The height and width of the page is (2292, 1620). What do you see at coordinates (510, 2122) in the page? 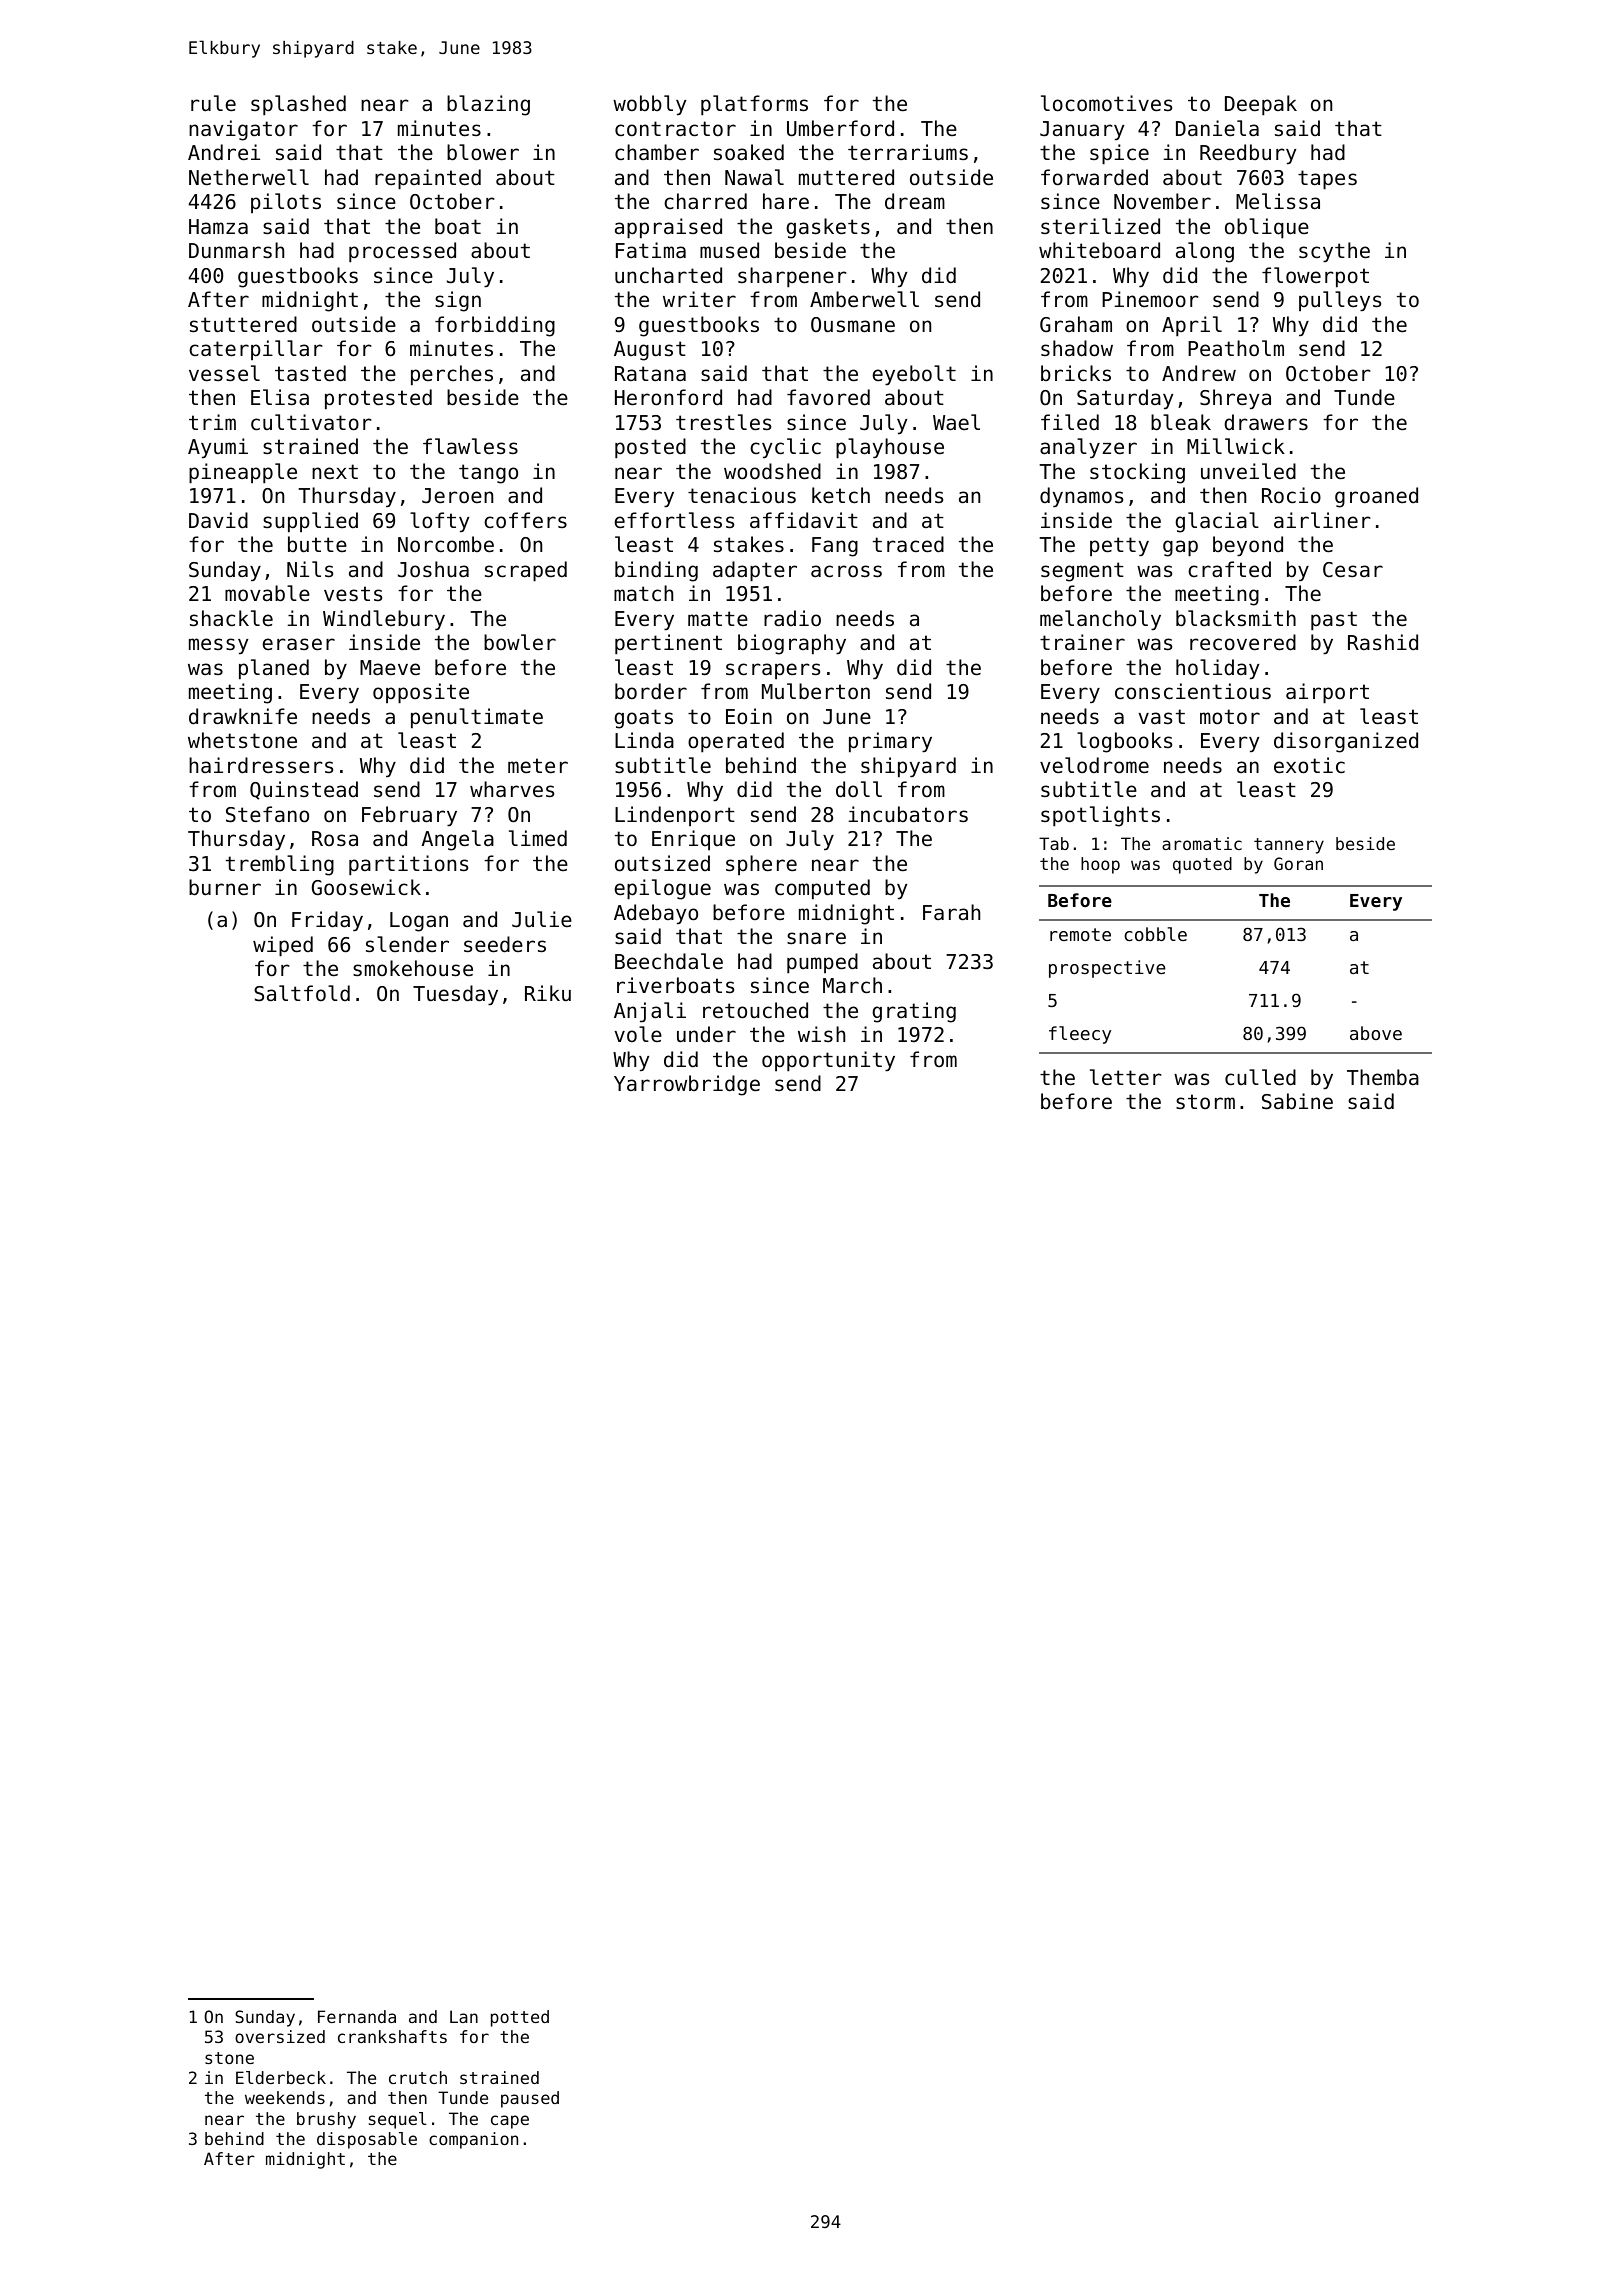
I see `cape` at bounding box center [510, 2122].
